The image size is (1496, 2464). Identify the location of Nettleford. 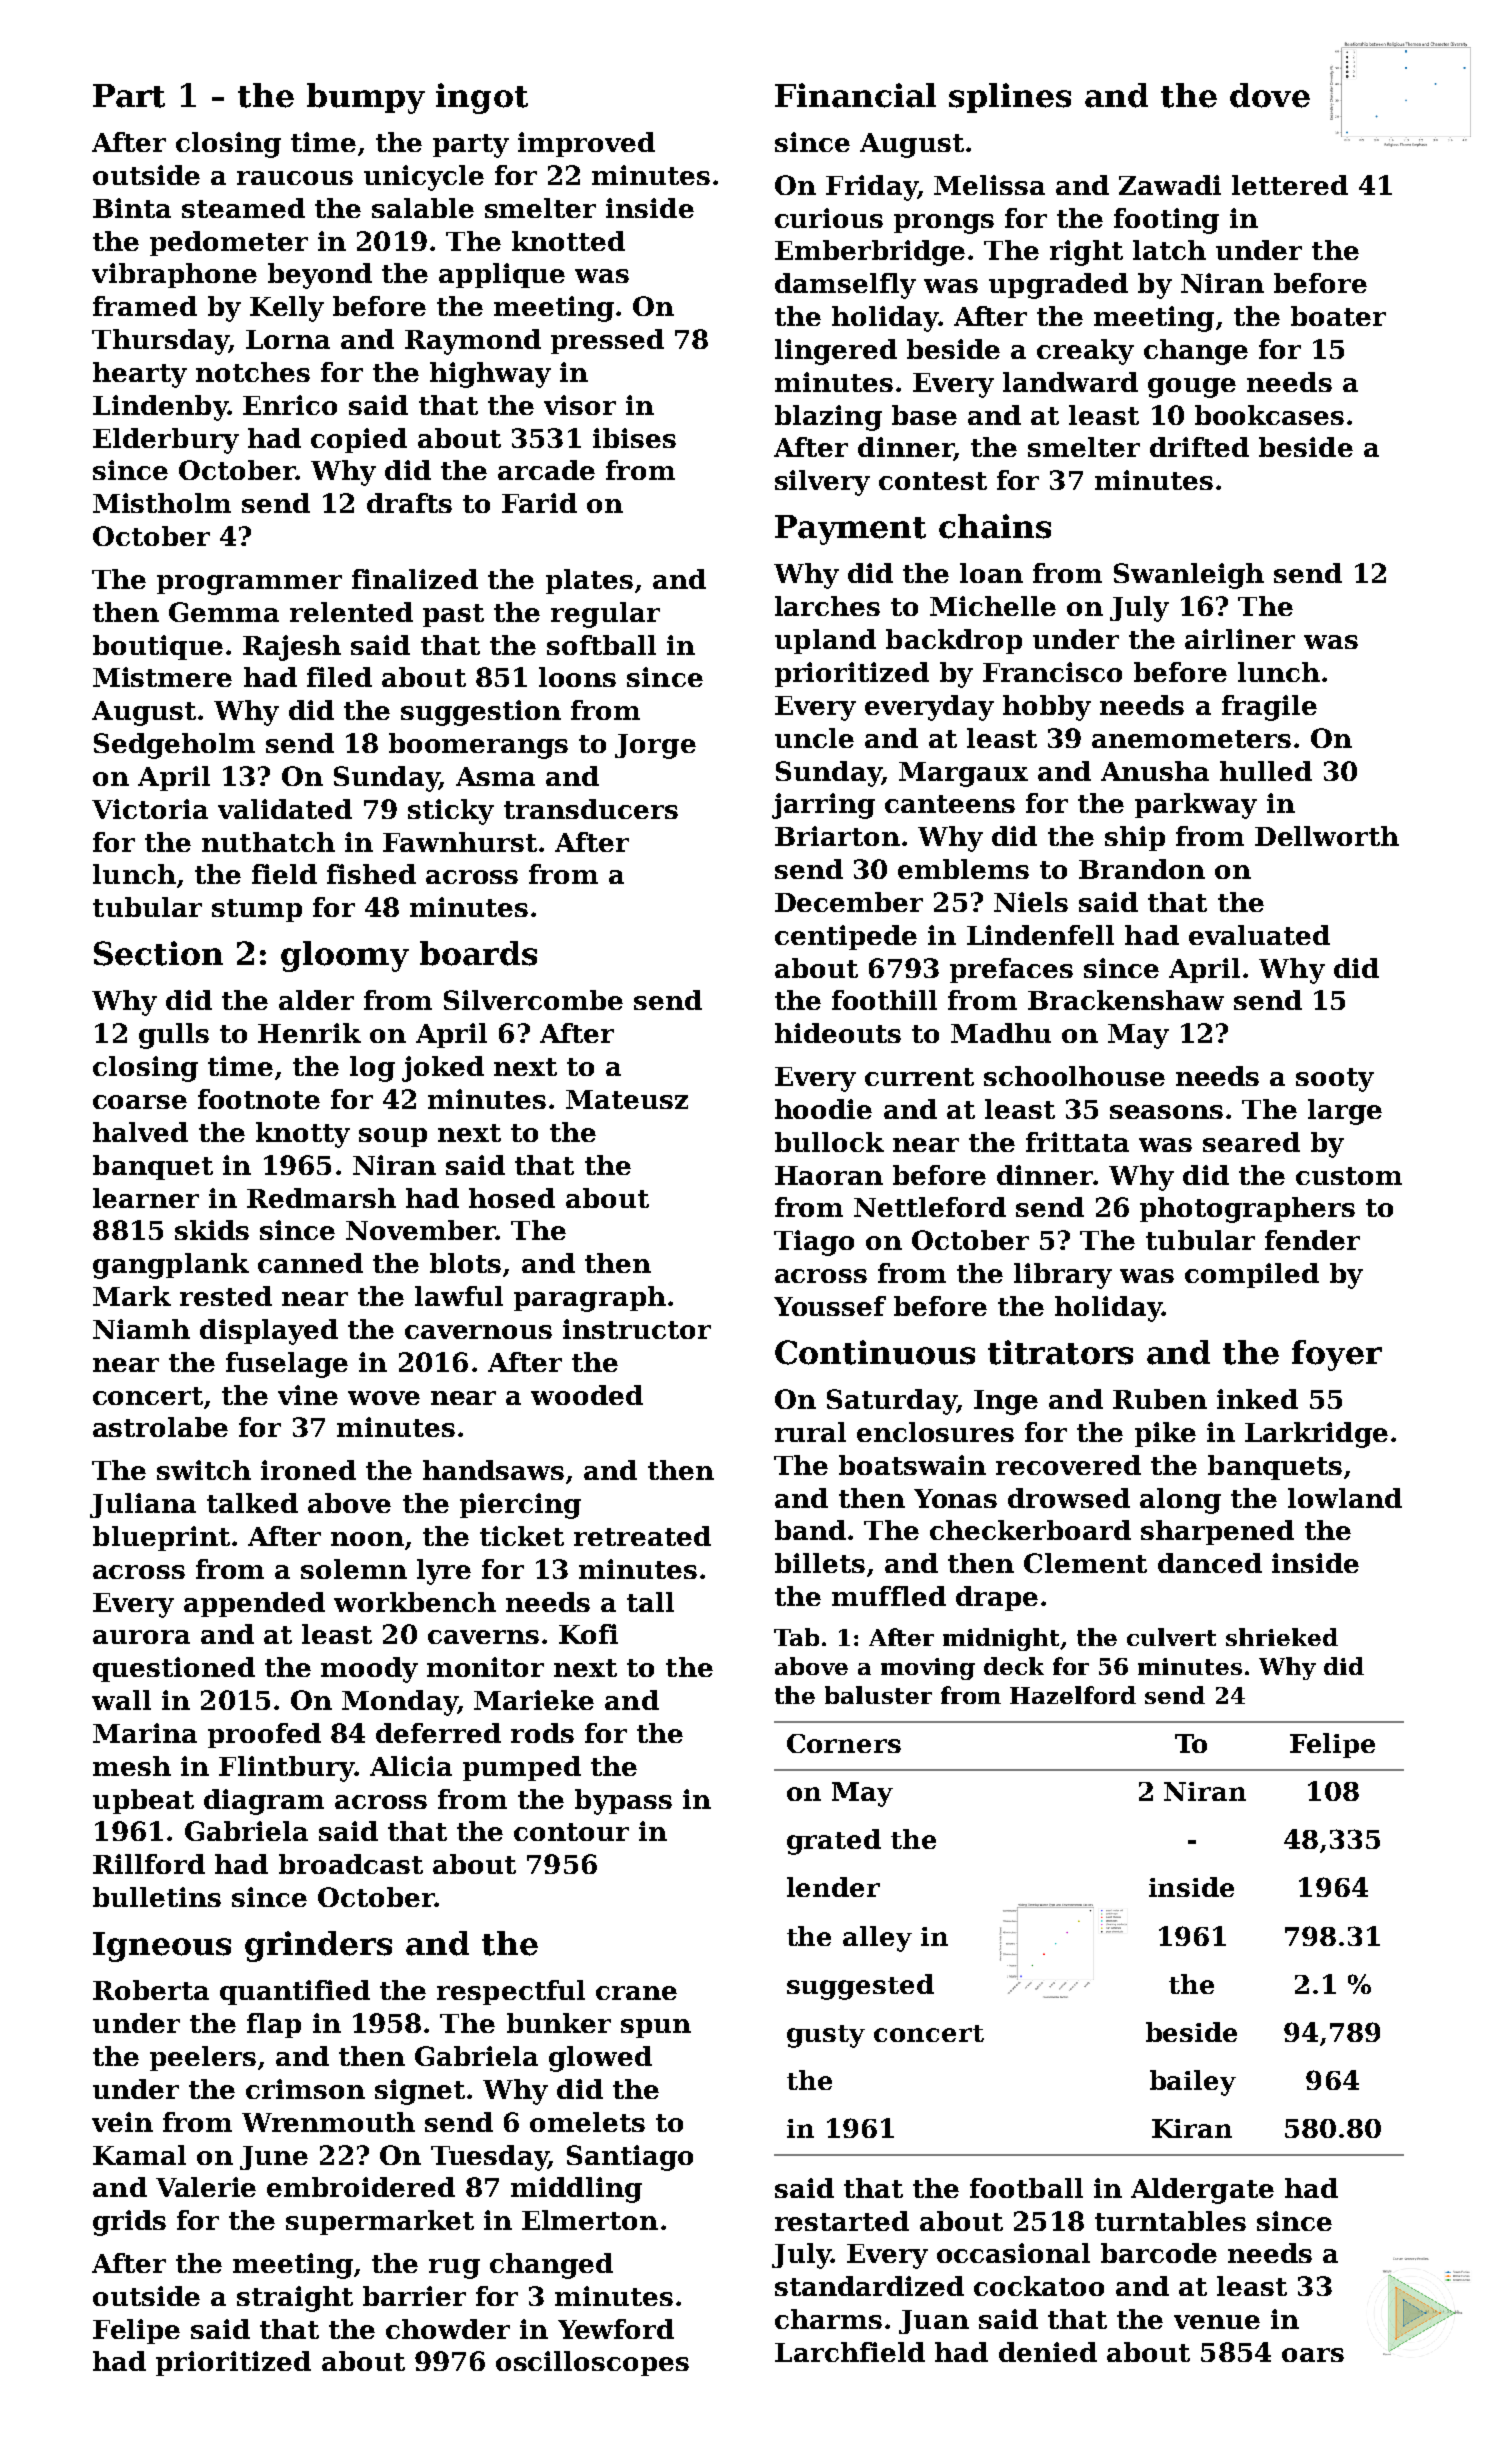
(930, 1207).
